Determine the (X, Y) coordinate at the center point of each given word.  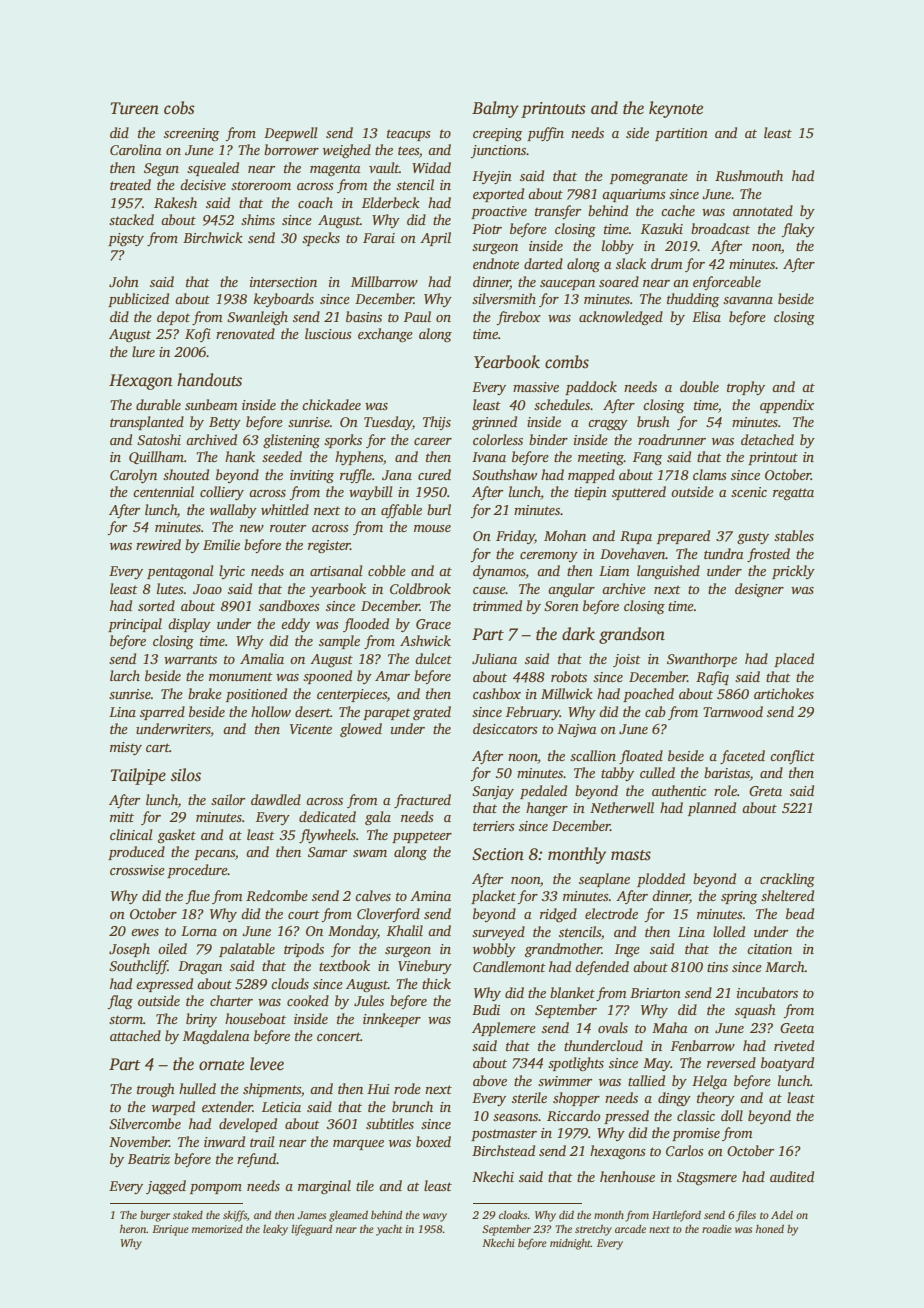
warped (173, 1108)
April (435, 239)
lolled (729, 931)
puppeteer (422, 837)
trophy (746, 388)
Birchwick (213, 237)
